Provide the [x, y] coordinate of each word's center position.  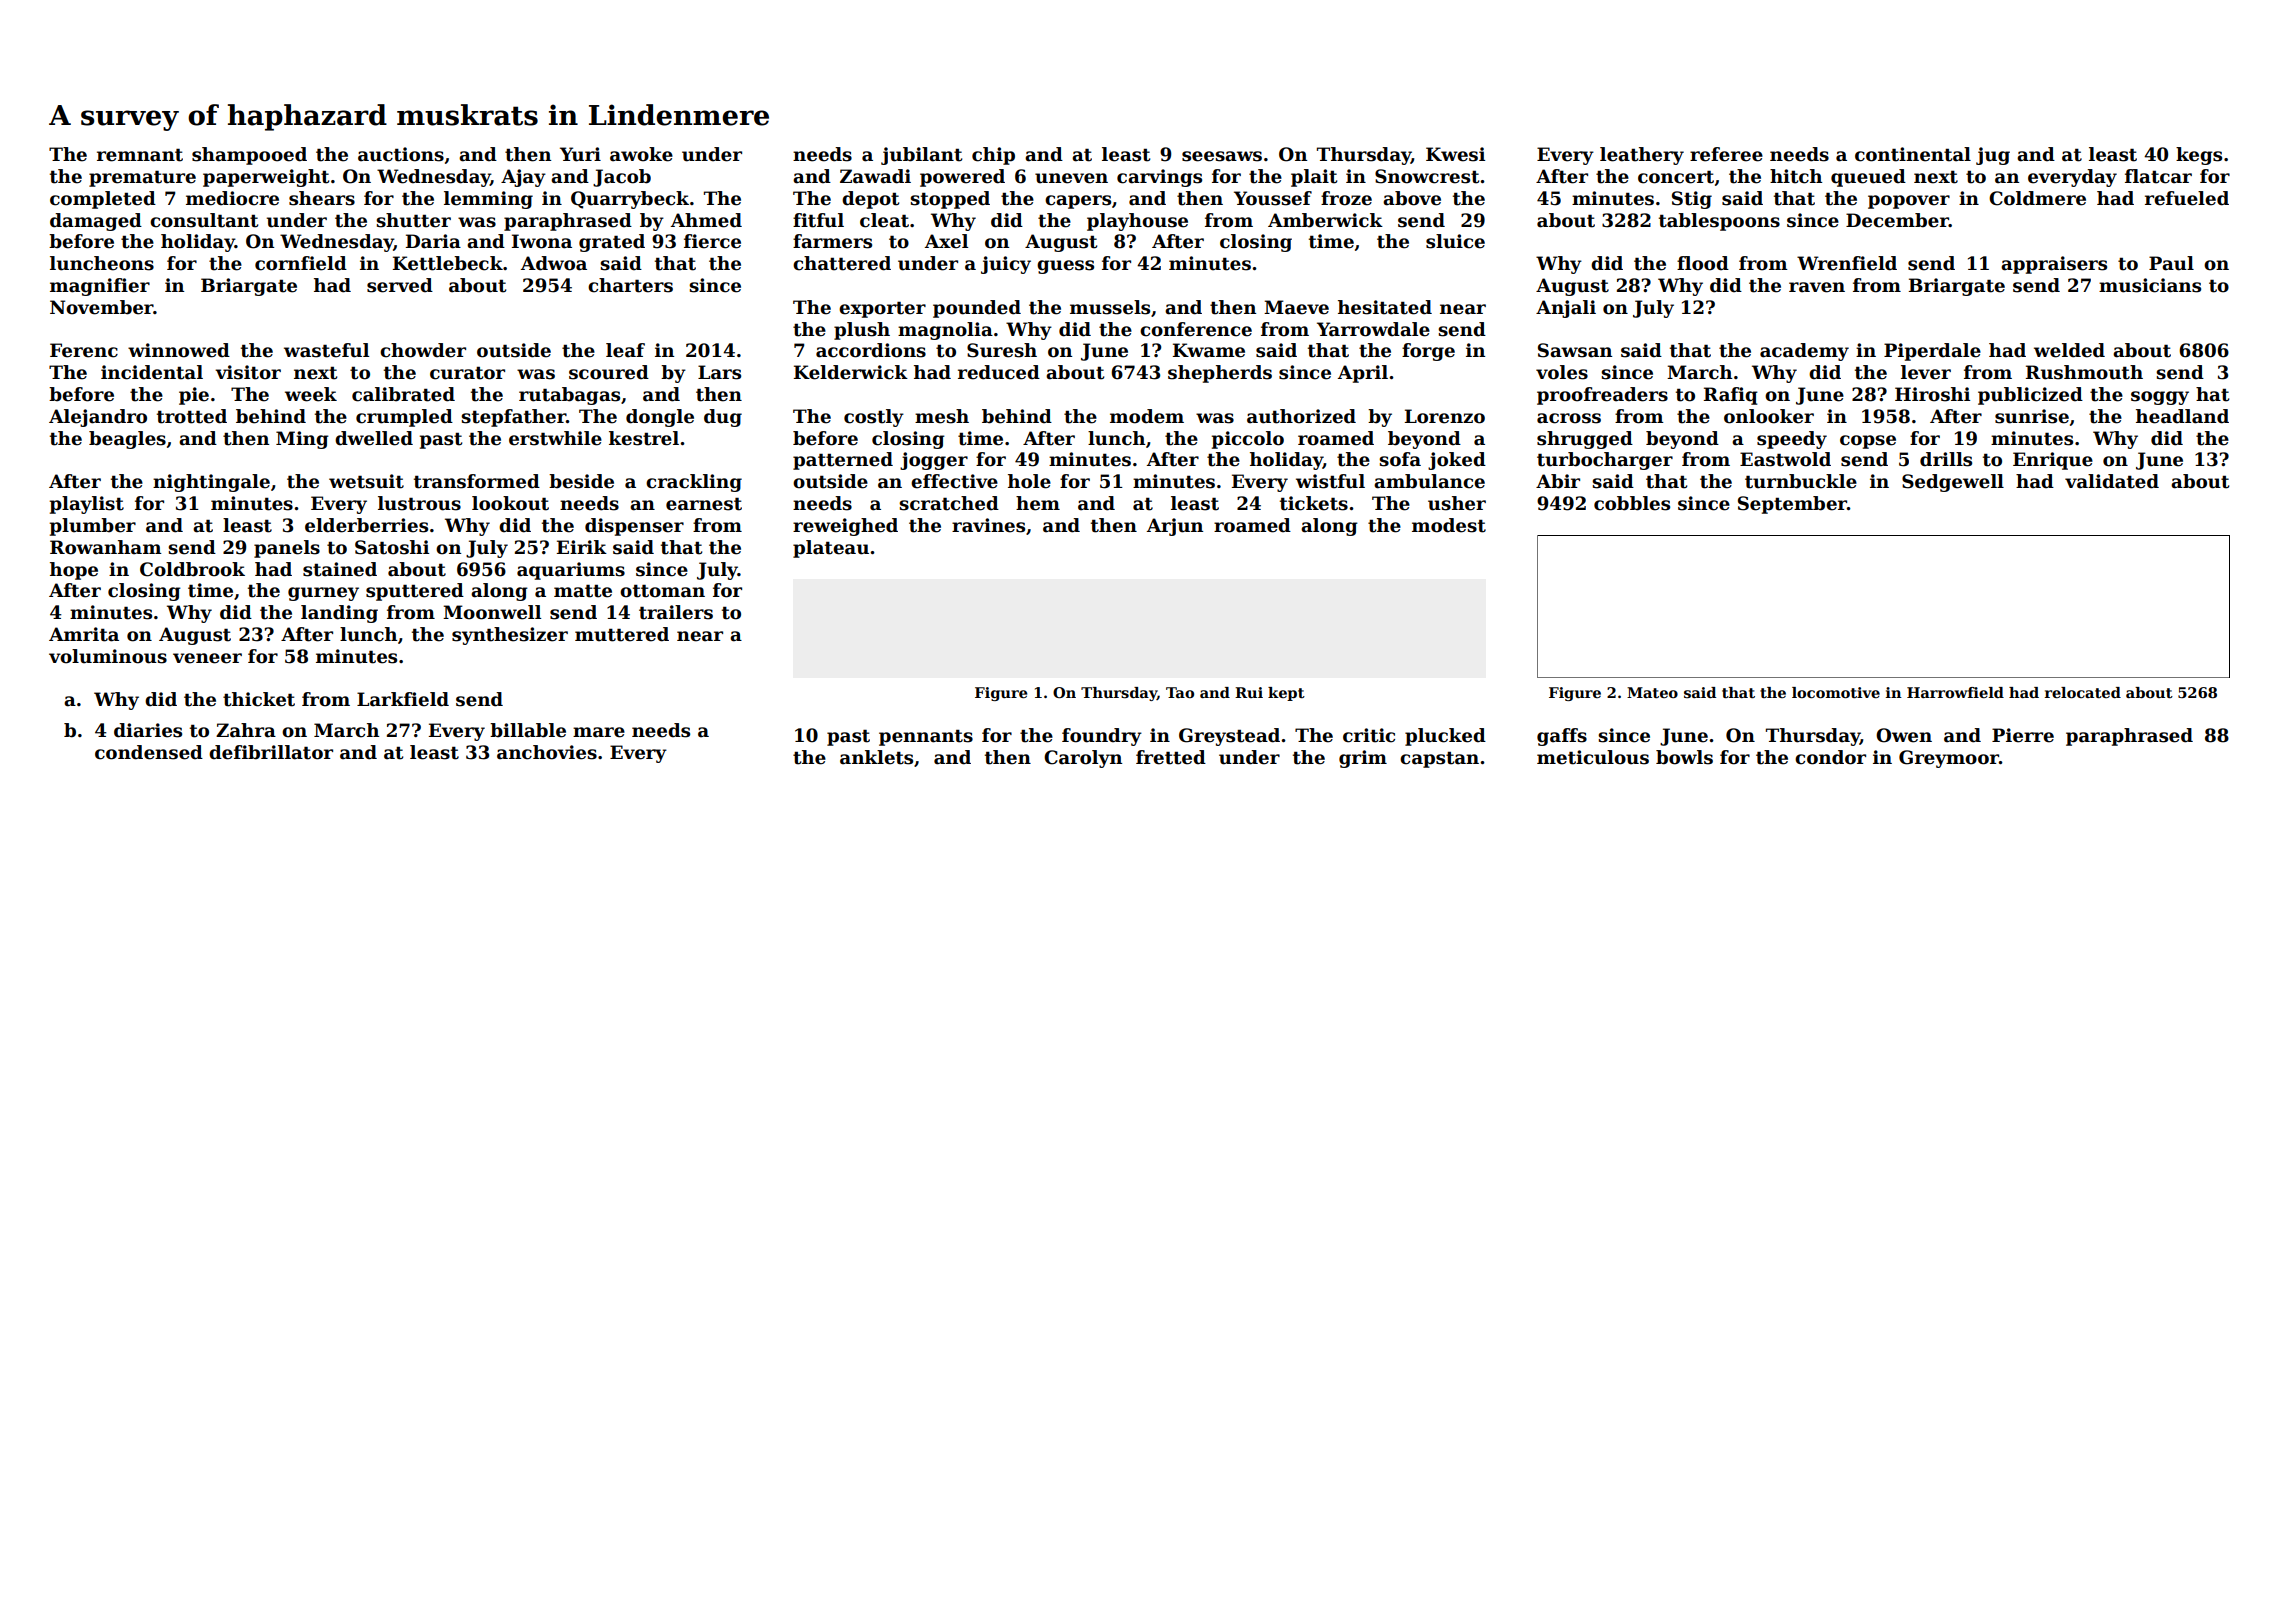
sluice [1455, 241]
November [102, 307]
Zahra [246, 730]
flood [1703, 263]
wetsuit [366, 481]
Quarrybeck [630, 200]
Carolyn [1083, 759]
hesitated [1385, 307]
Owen [1904, 735]
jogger [934, 461]
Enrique [2053, 461]
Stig [1692, 200]
